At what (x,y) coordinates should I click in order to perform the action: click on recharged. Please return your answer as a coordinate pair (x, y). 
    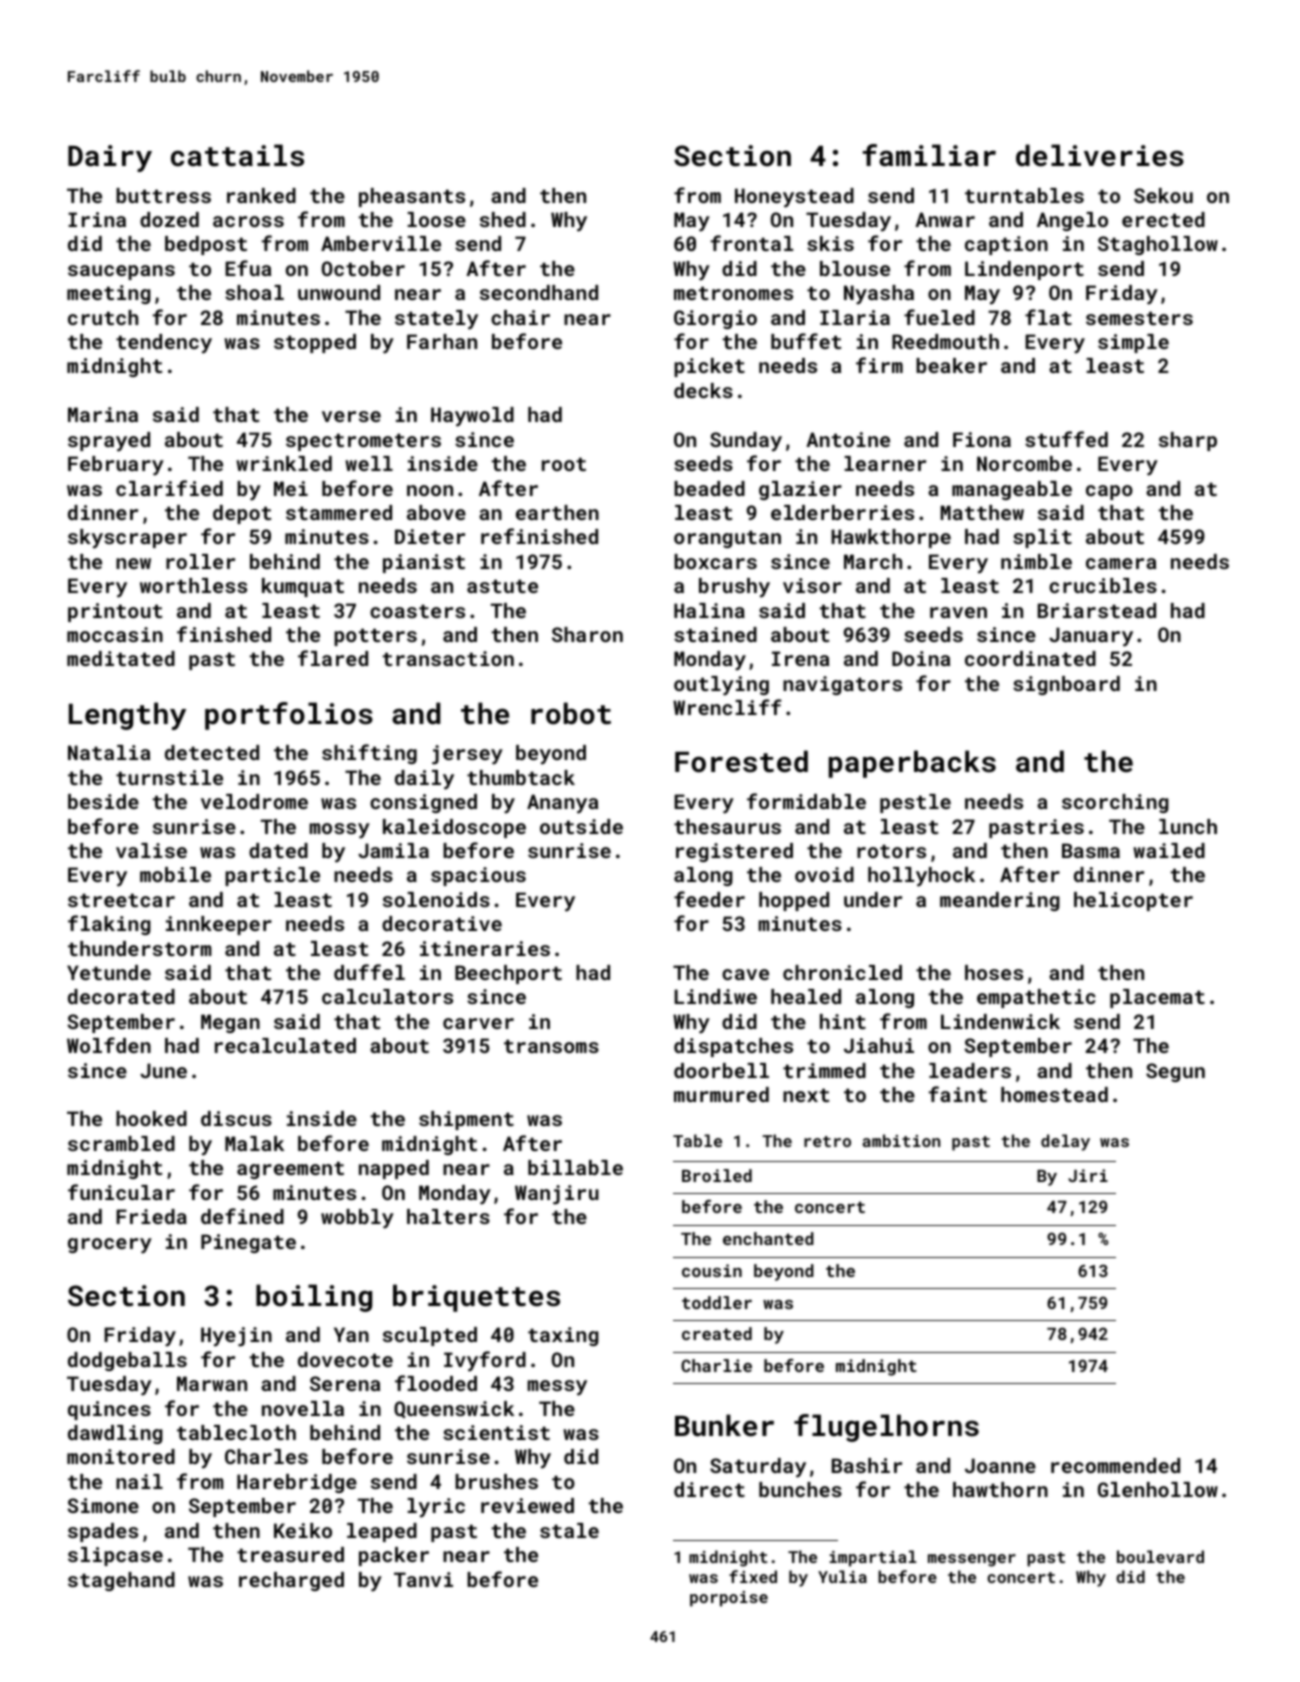
    Looking at the image, I should click on (291, 1581).
